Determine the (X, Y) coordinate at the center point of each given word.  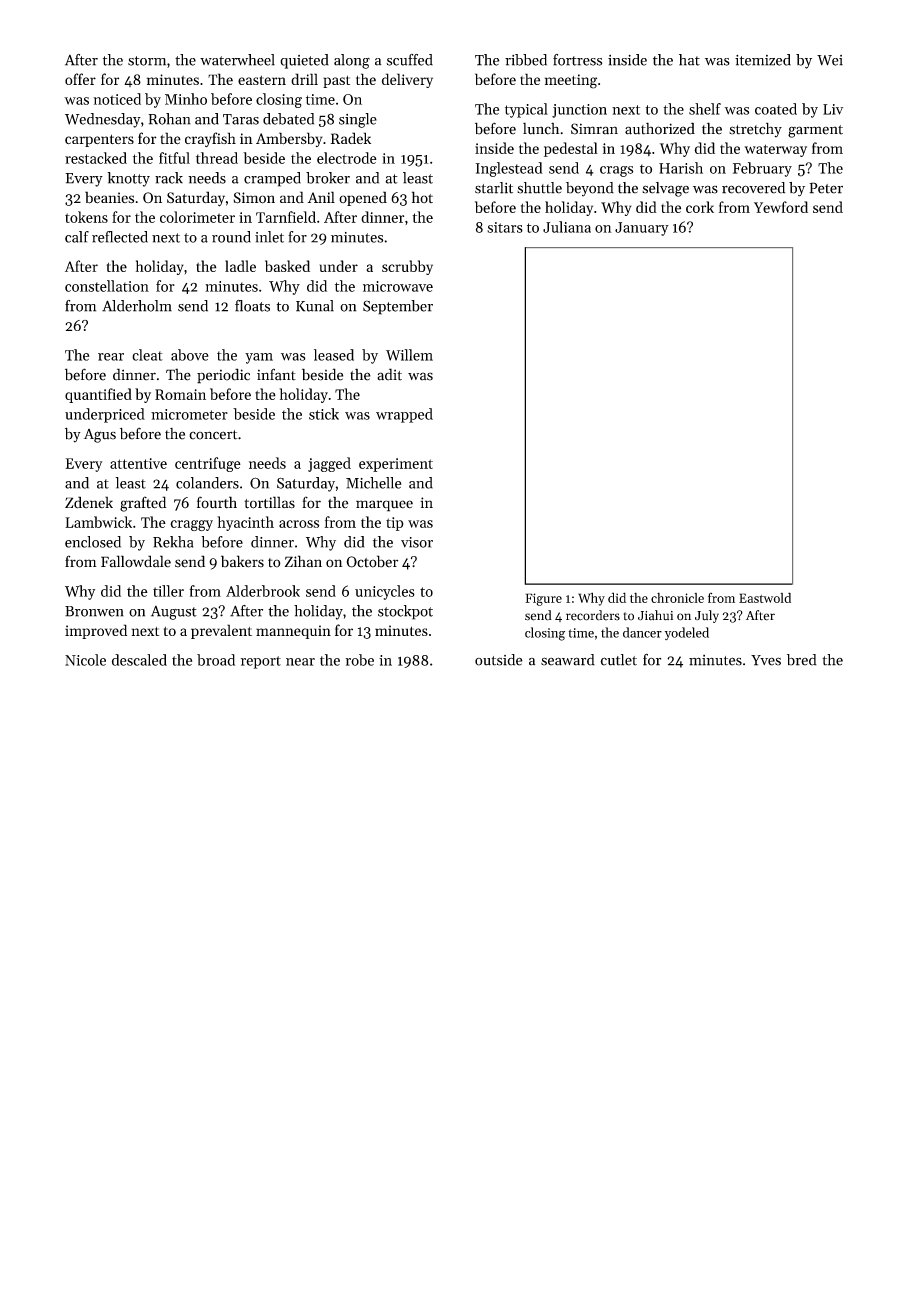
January (642, 229)
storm (147, 61)
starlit (494, 188)
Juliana (567, 227)
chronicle (677, 597)
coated (776, 109)
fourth (217, 502)
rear (111, 357)
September (398, 307)
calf (77, 237)
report (261, 662)
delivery (407, 80)
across (299, 524)
